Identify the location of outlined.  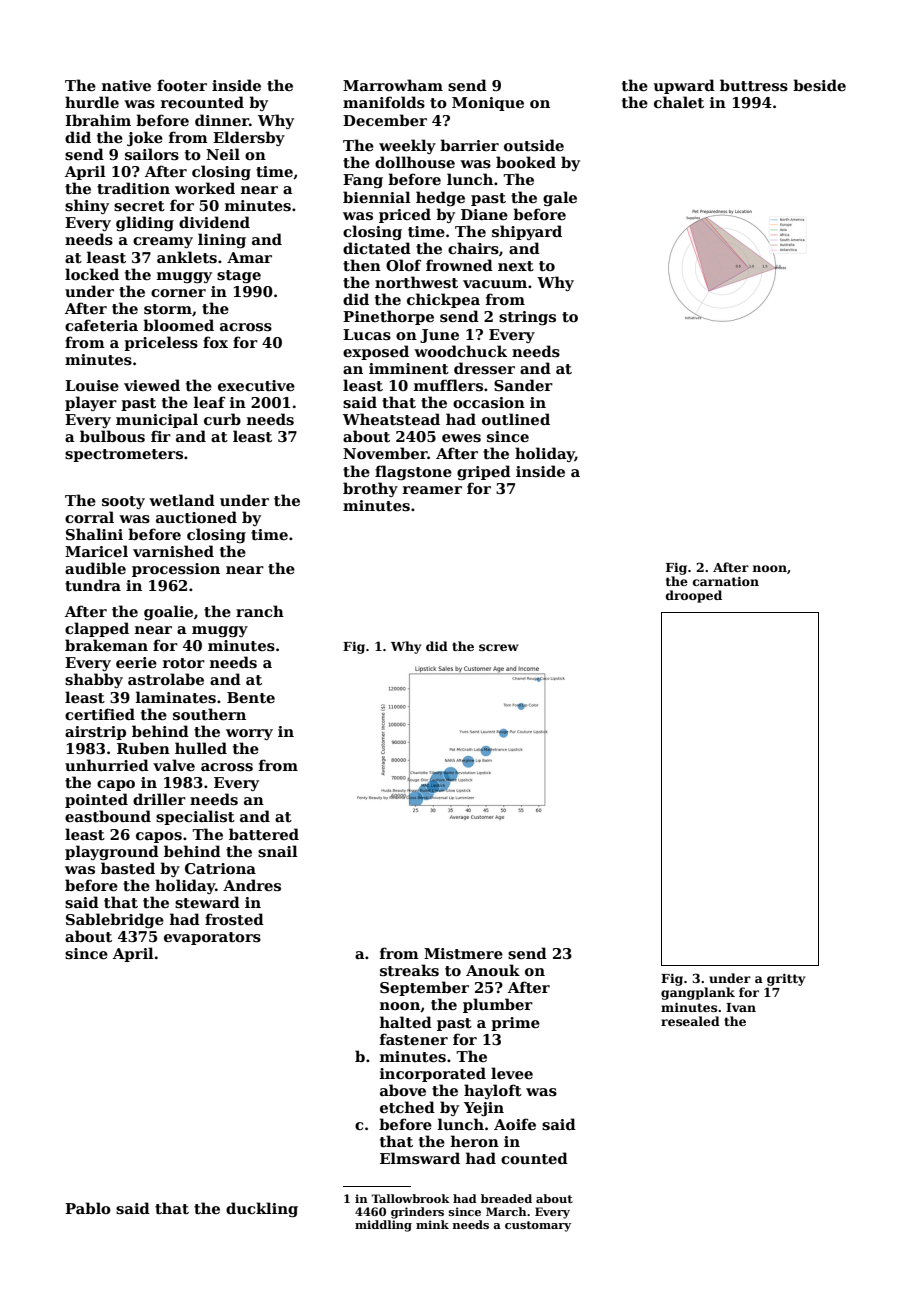
(516, 419).
